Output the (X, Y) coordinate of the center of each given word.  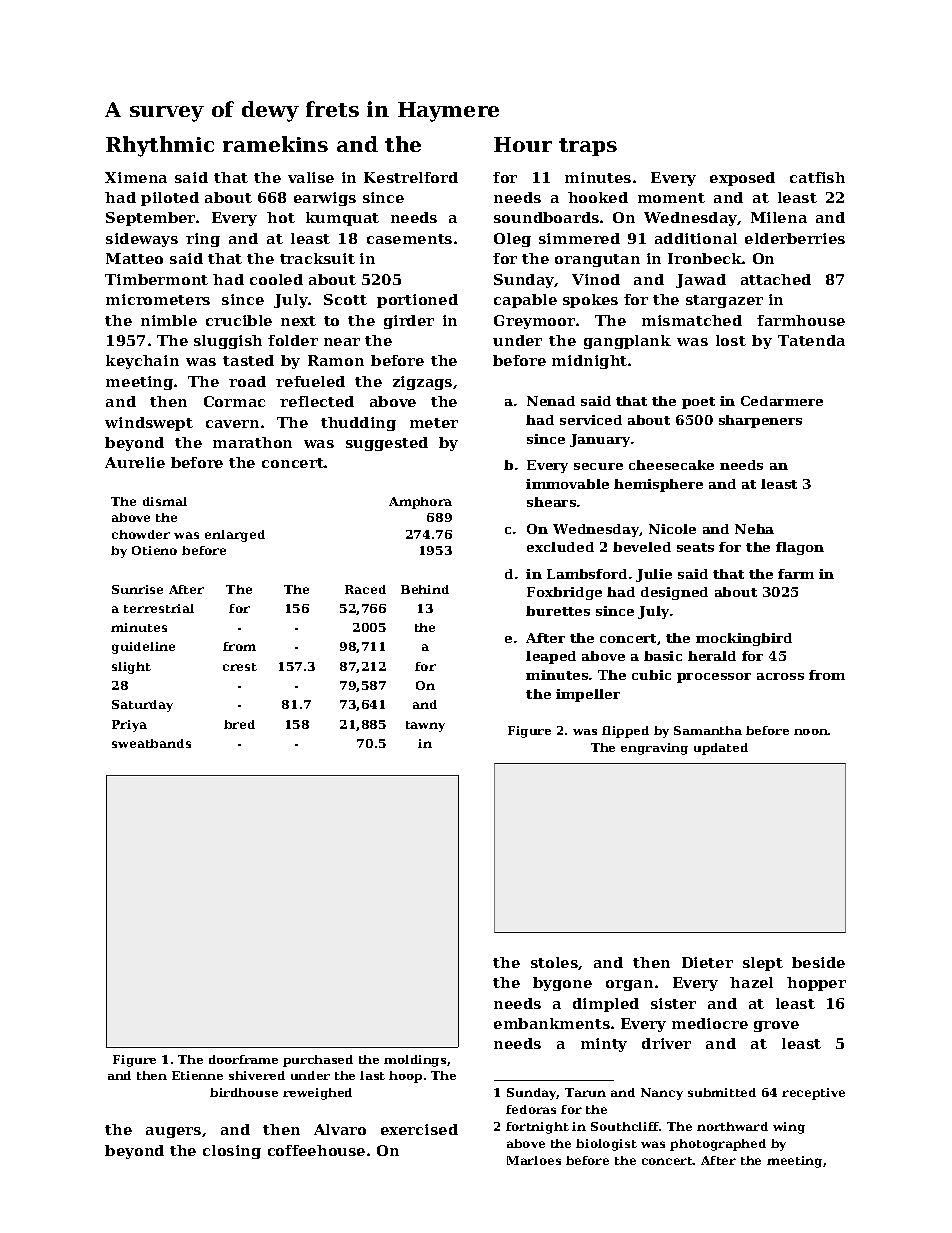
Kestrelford (411, 177)
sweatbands (151, 743)
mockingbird (744, 639)
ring (203, 240)
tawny (425, 726)
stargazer (724, 301)
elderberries (795, 238)
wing (789, 1128)
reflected (317, 401)
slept (763, 964)
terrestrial (159, 608)
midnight (589, 362)
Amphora (420, 503)
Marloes (534, 1160)
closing (232, 1152)
